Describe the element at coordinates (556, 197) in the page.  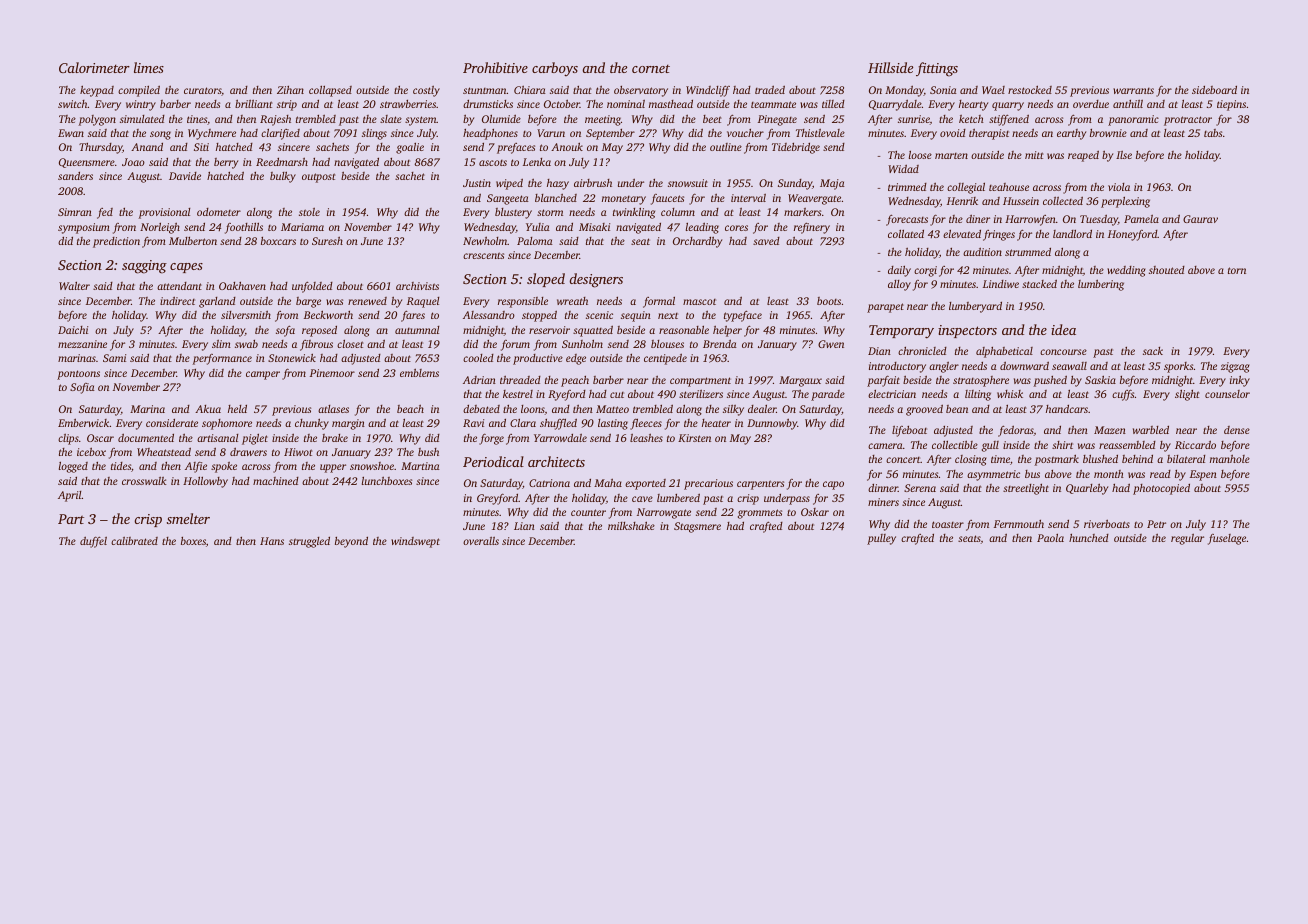
I see `blanched` at that location.
